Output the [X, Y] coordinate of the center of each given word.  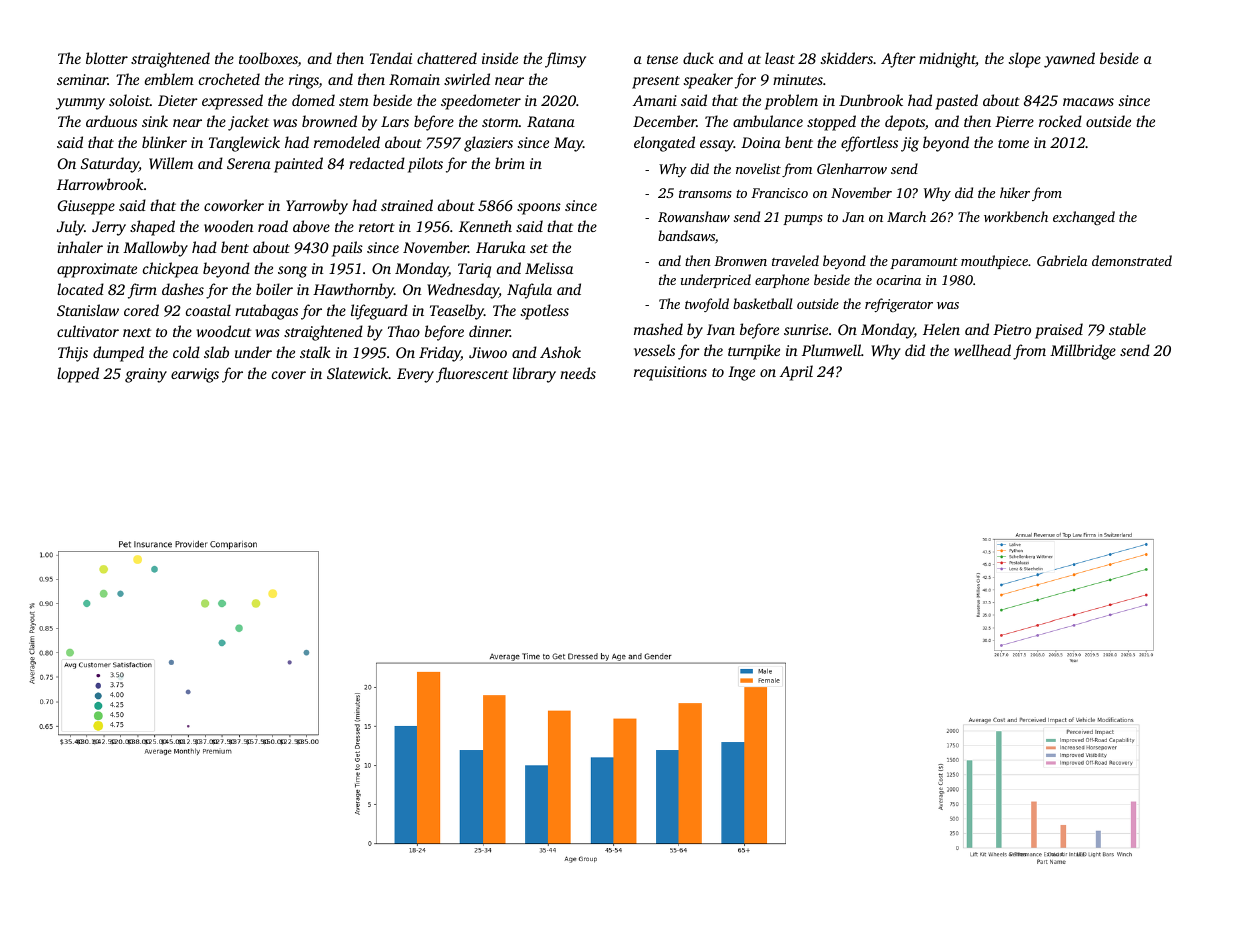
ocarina [898, 280]
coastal [208, 310]
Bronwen [740, 261]
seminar [82, 79]
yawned [1069, 60]
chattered [447, 58]
